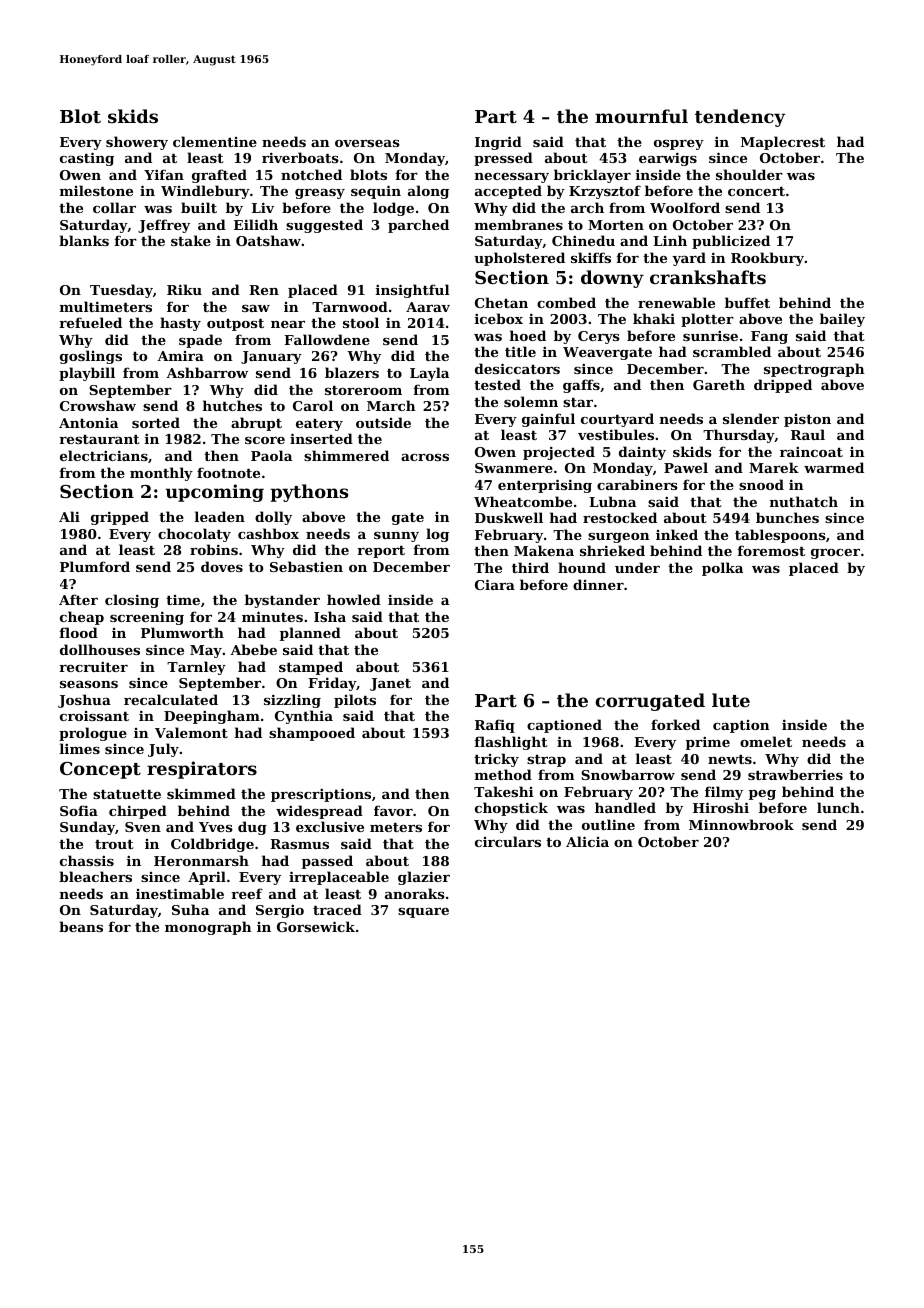  Describe the element at coordinates (81, 926) in the screenshot. I see `beans` at that location.
